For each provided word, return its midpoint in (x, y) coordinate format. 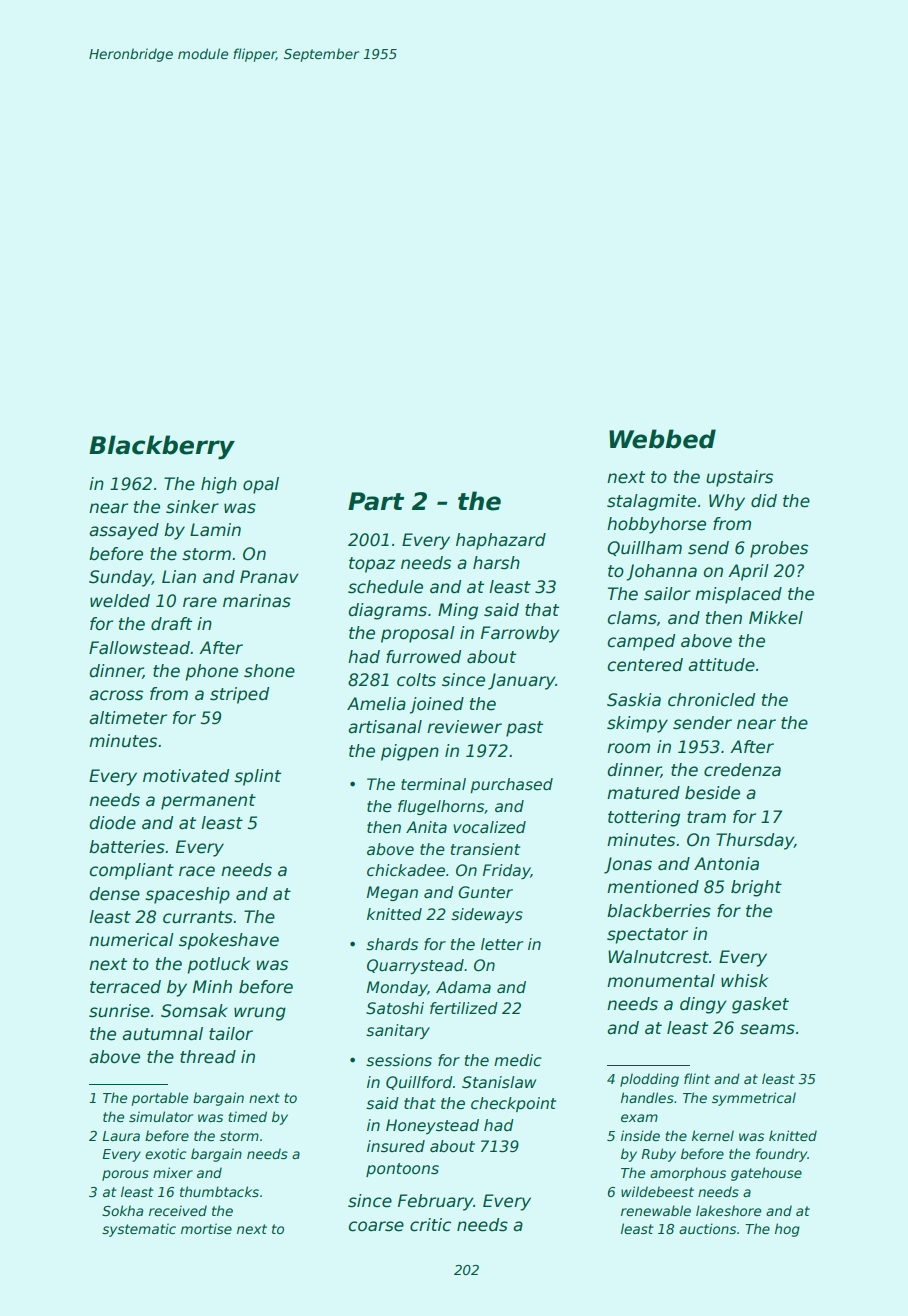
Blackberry (162, 447)
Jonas (628, 865)
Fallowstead (139, 648)
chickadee (406, 870)
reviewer (464, 727)
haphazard (501, 541)
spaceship (187, 895)
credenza (742, 770)
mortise (206, 1228)
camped (641, 642)
